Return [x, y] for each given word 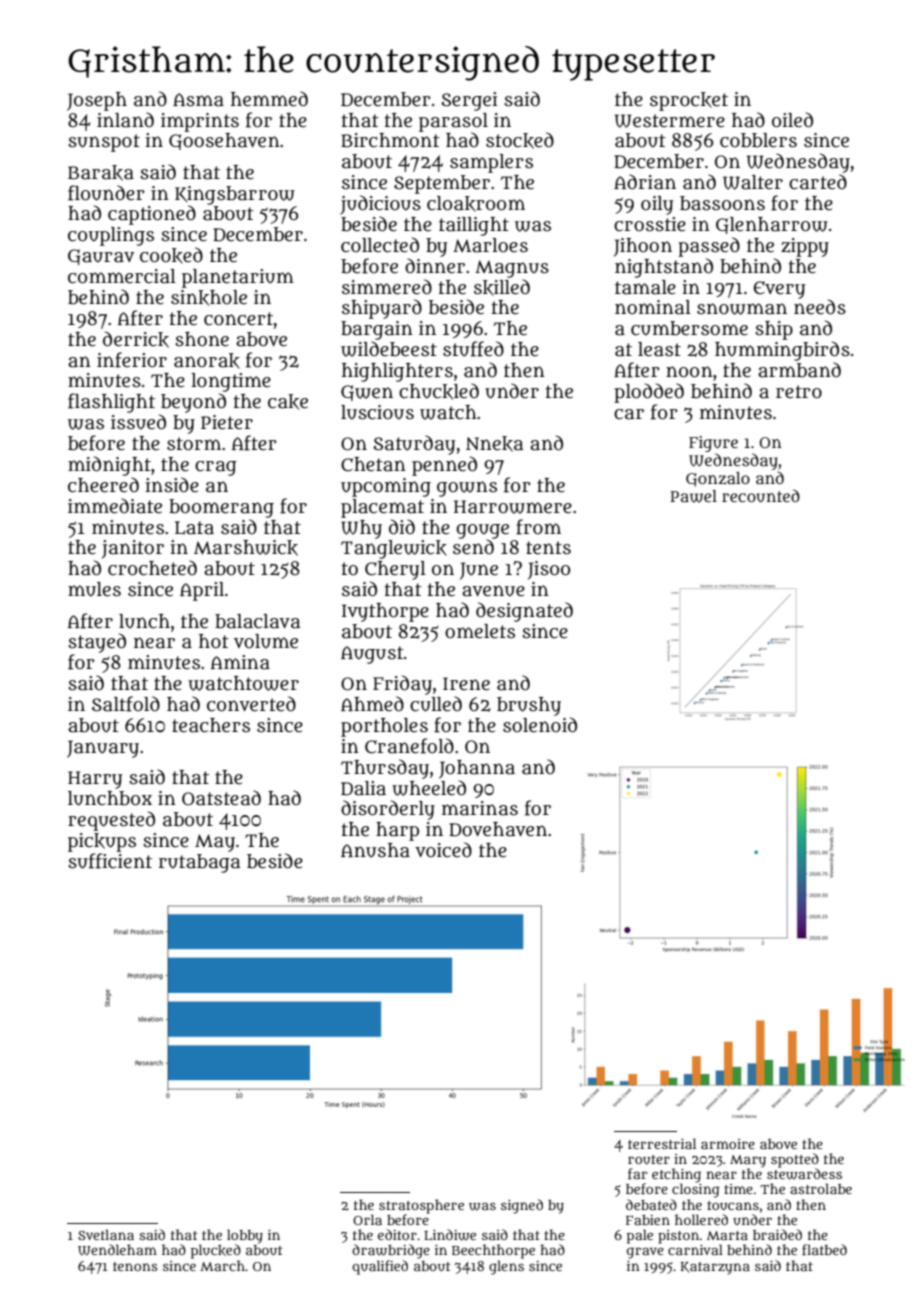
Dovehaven [498, 829]
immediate [115, 506]
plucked [216, 1251]
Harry [95, 780]
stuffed [473, 349]
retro [799, 392]
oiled [792, 120]
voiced [443, 850]
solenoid [540, 725]
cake [288, 402]
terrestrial [662, 1143]
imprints [200, 122]
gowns [467, 489]
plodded [649, 393]
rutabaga [199, 863]
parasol [453, 122]
